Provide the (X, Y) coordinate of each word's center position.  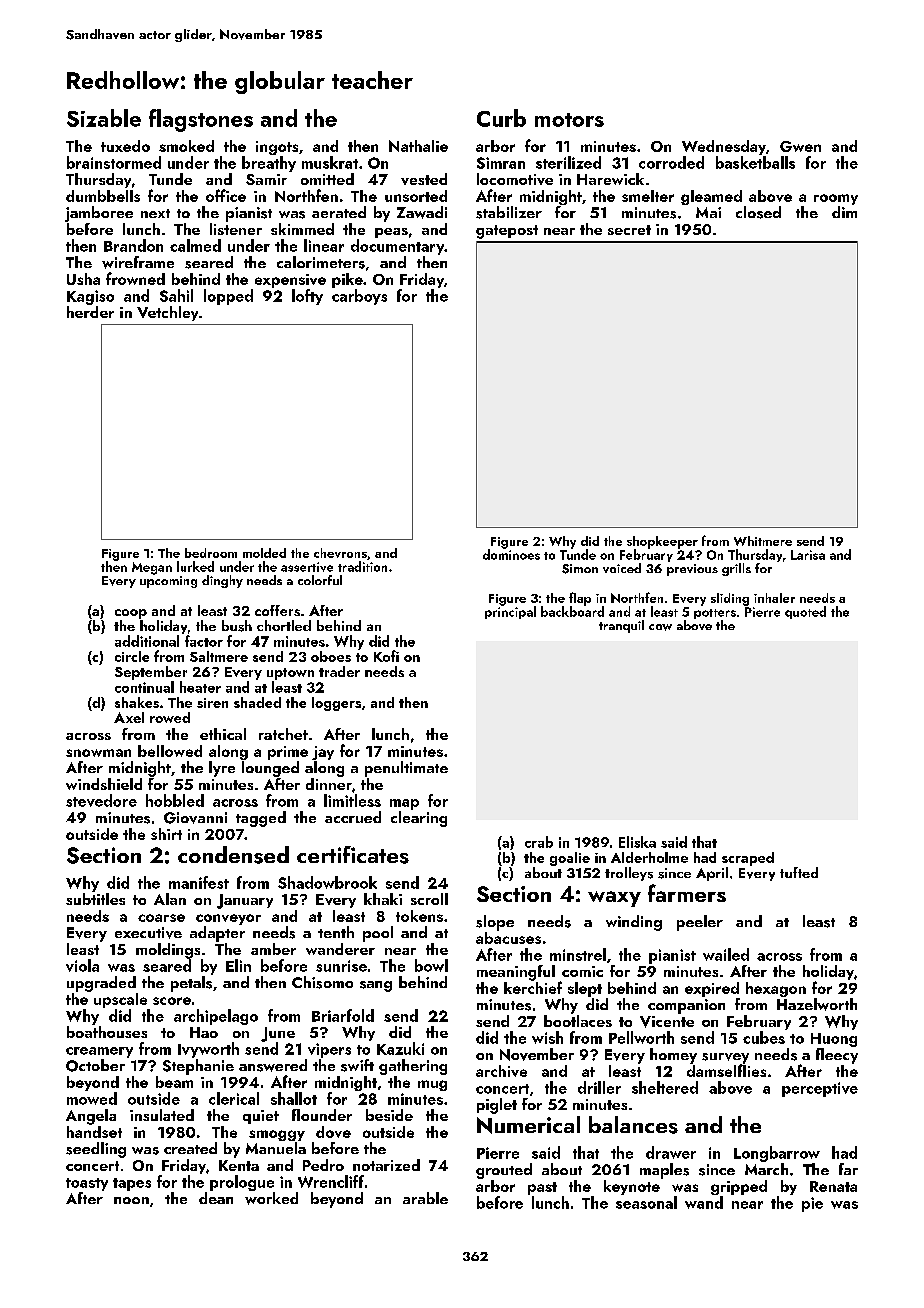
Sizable (104, 118)
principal (510, 612)
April (712, 874)
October (95, 1065)
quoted (805, 612)
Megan (152, 568)
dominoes (511, 554)
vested (424, 179)
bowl (431, 965)
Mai (708, 212)
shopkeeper (662, 542)
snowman (98, 753)
